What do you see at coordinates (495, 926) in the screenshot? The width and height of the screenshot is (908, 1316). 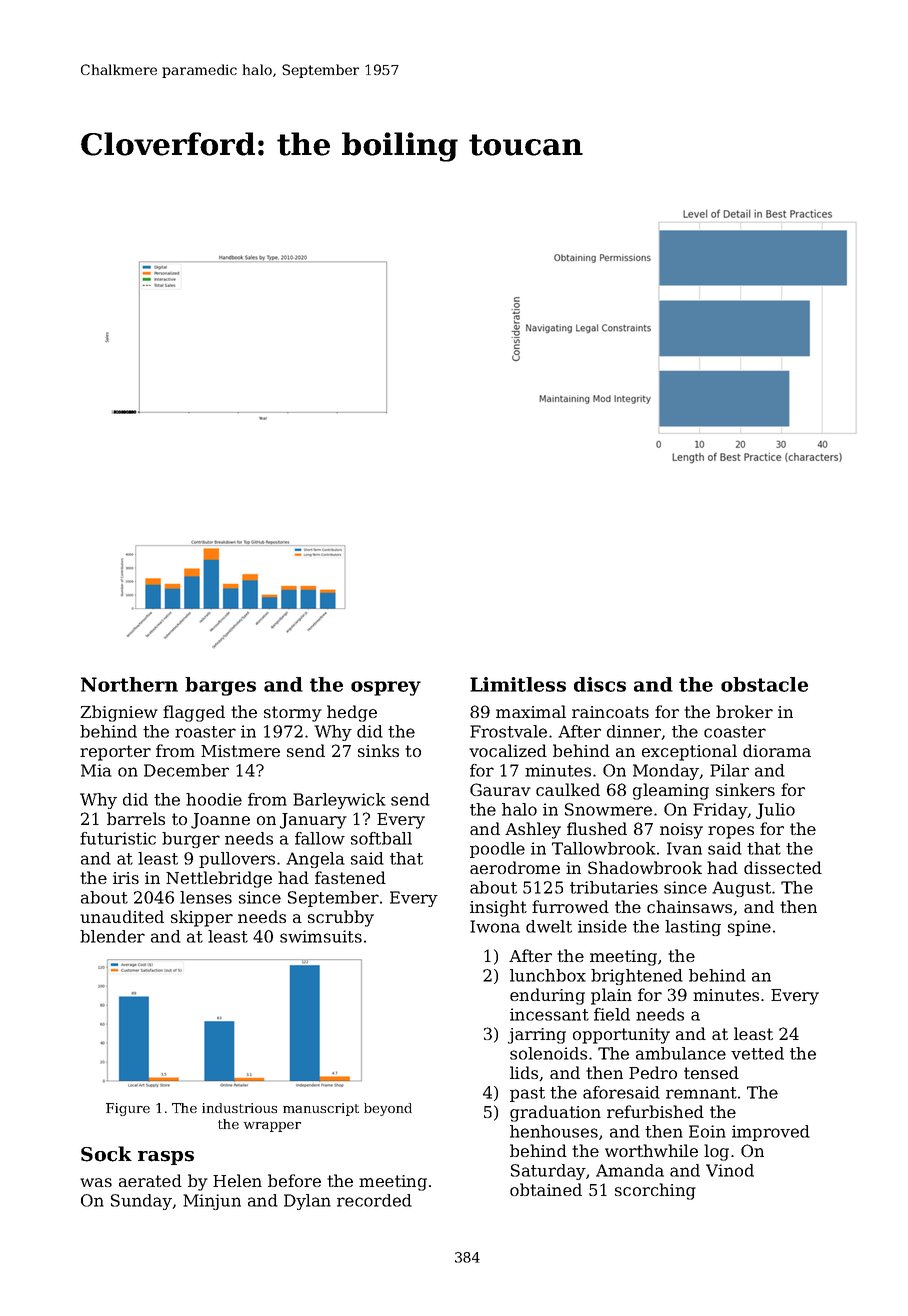 I see `Iwona` at bounding box center [495, 926].
